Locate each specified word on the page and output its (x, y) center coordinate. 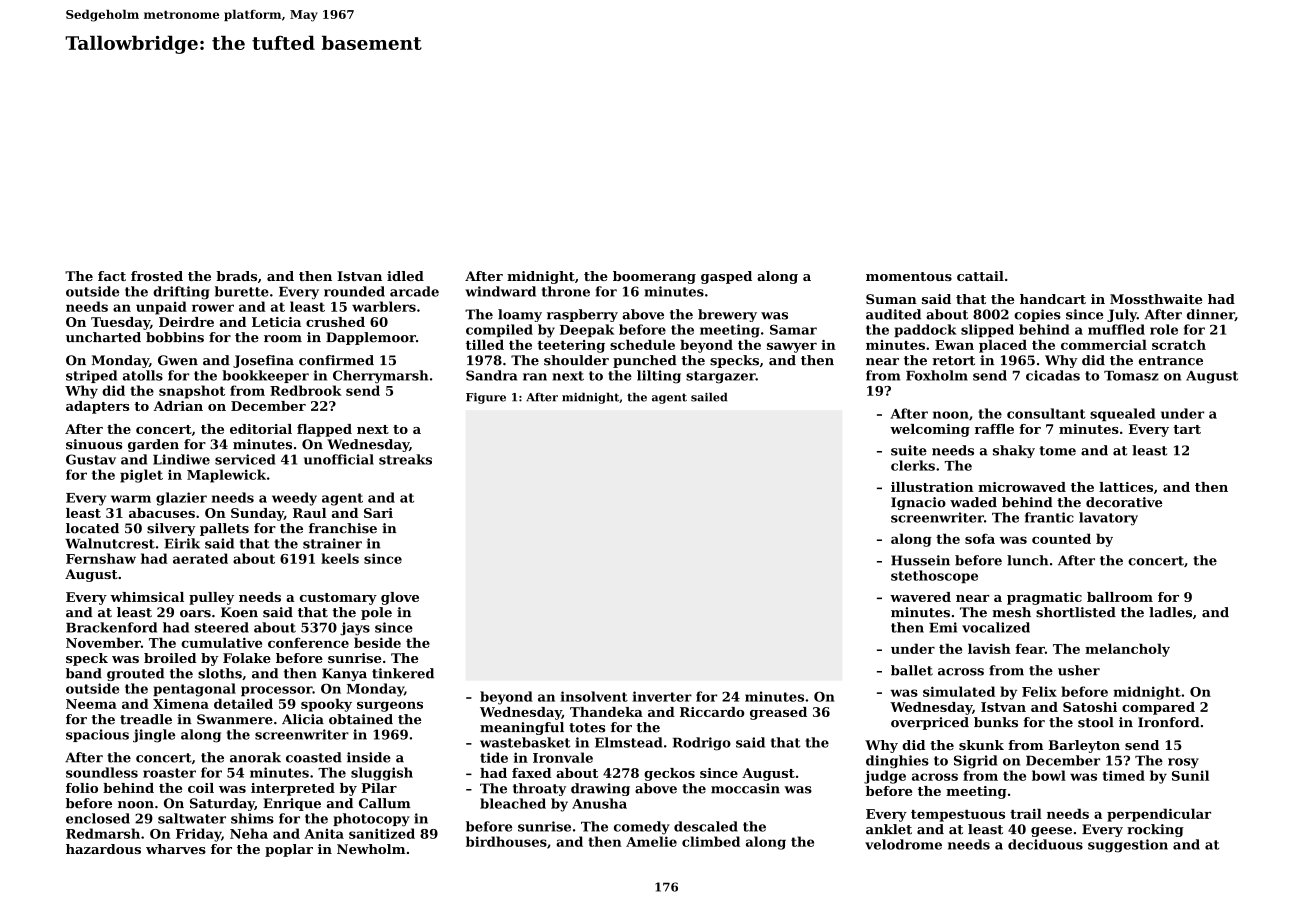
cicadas (1053, 375)
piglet (141, 476)
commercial (1104, 344)
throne (566, 291)
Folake (247, 658)
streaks (405, 459)
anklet (889, 829)
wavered (920, 597)
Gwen (178, 360)
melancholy (1127, 650)
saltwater (192, 818)
